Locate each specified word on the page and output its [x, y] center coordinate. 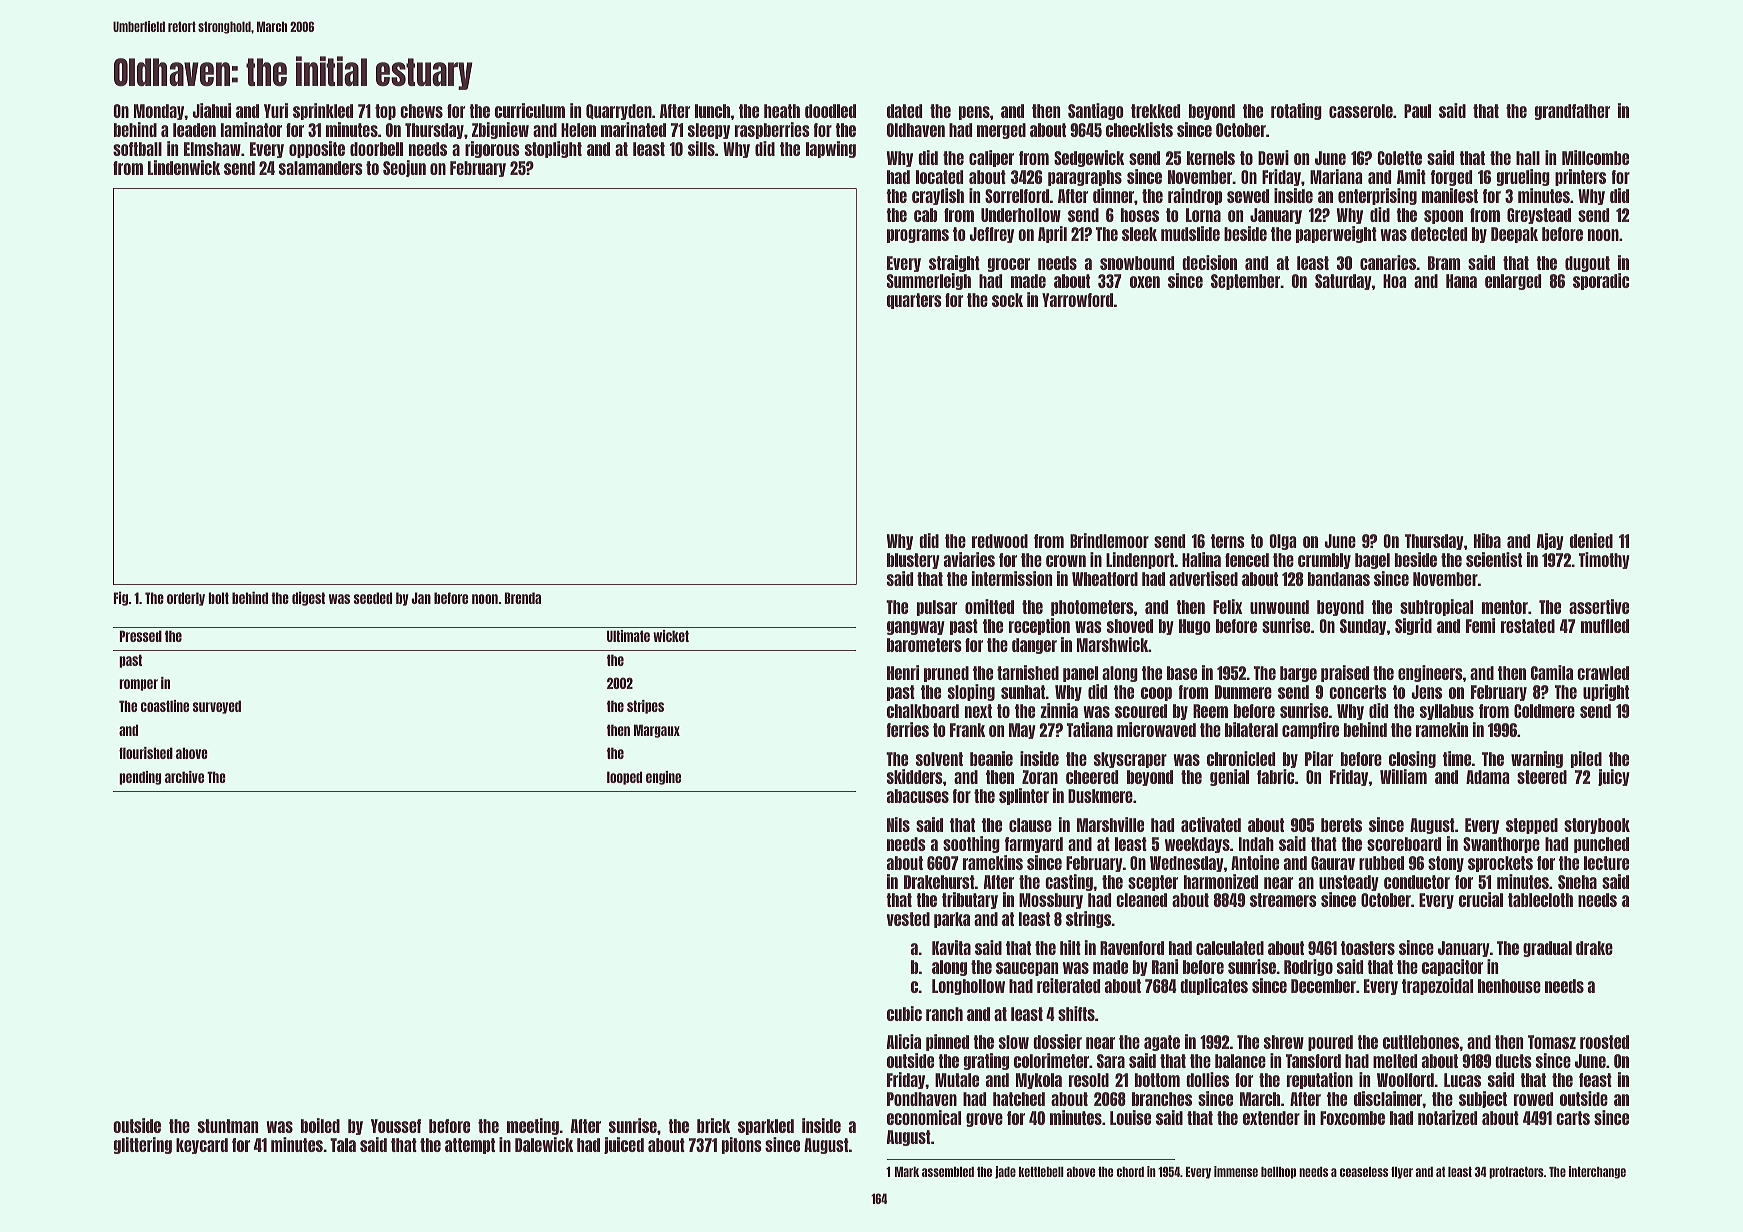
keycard [202, 1146]
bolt [218, 598]
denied [1591, 540]
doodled [830, 111]
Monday [159, 112]
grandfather [1572, 112]
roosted [1604, 1042]
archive [184, 777]
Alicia [904, 1041]
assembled [948, 1172]
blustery [913, 561]
